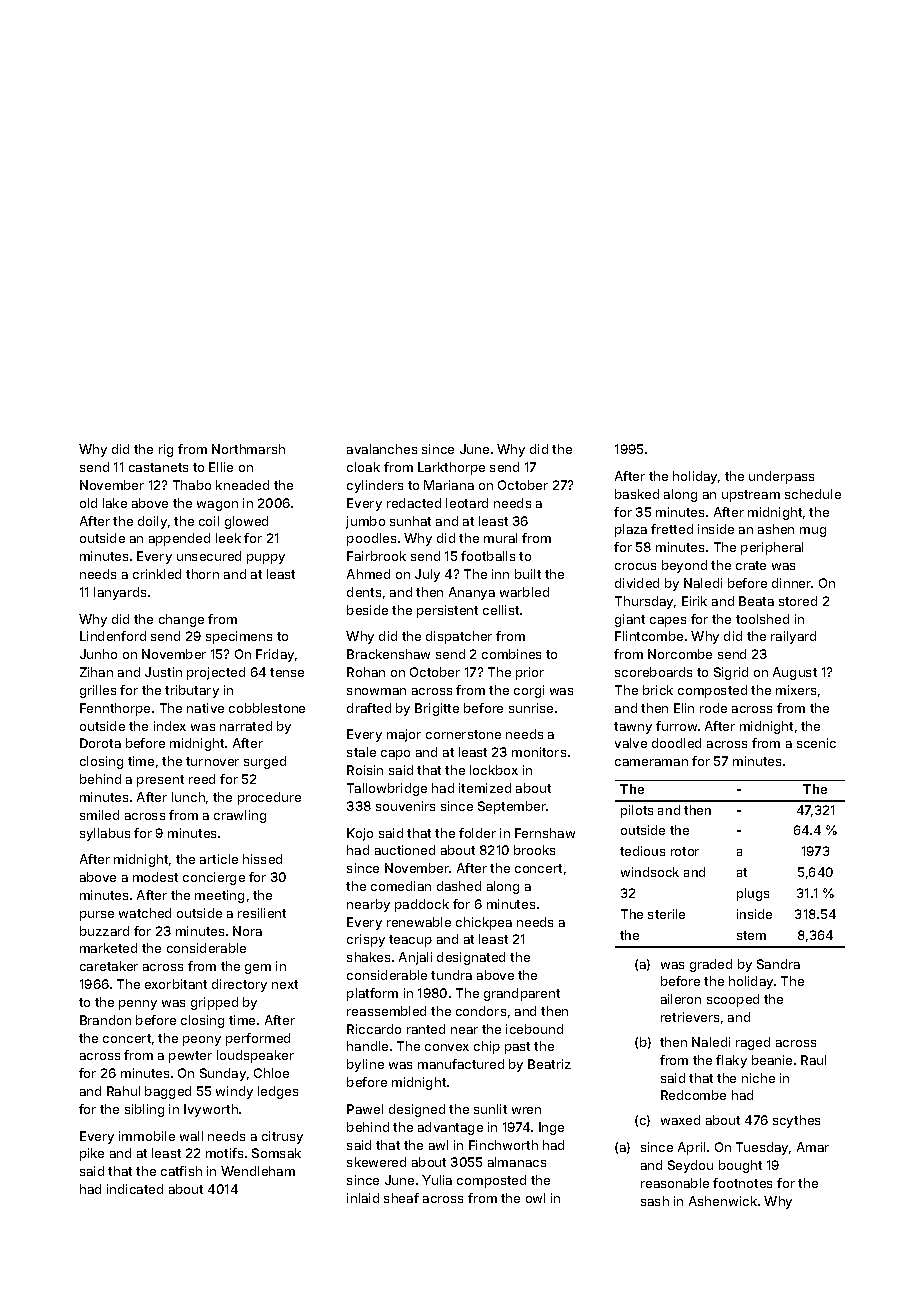  Describe the element at coordinates (92, 1154) in the screenshot. I see `pike` at that location.
